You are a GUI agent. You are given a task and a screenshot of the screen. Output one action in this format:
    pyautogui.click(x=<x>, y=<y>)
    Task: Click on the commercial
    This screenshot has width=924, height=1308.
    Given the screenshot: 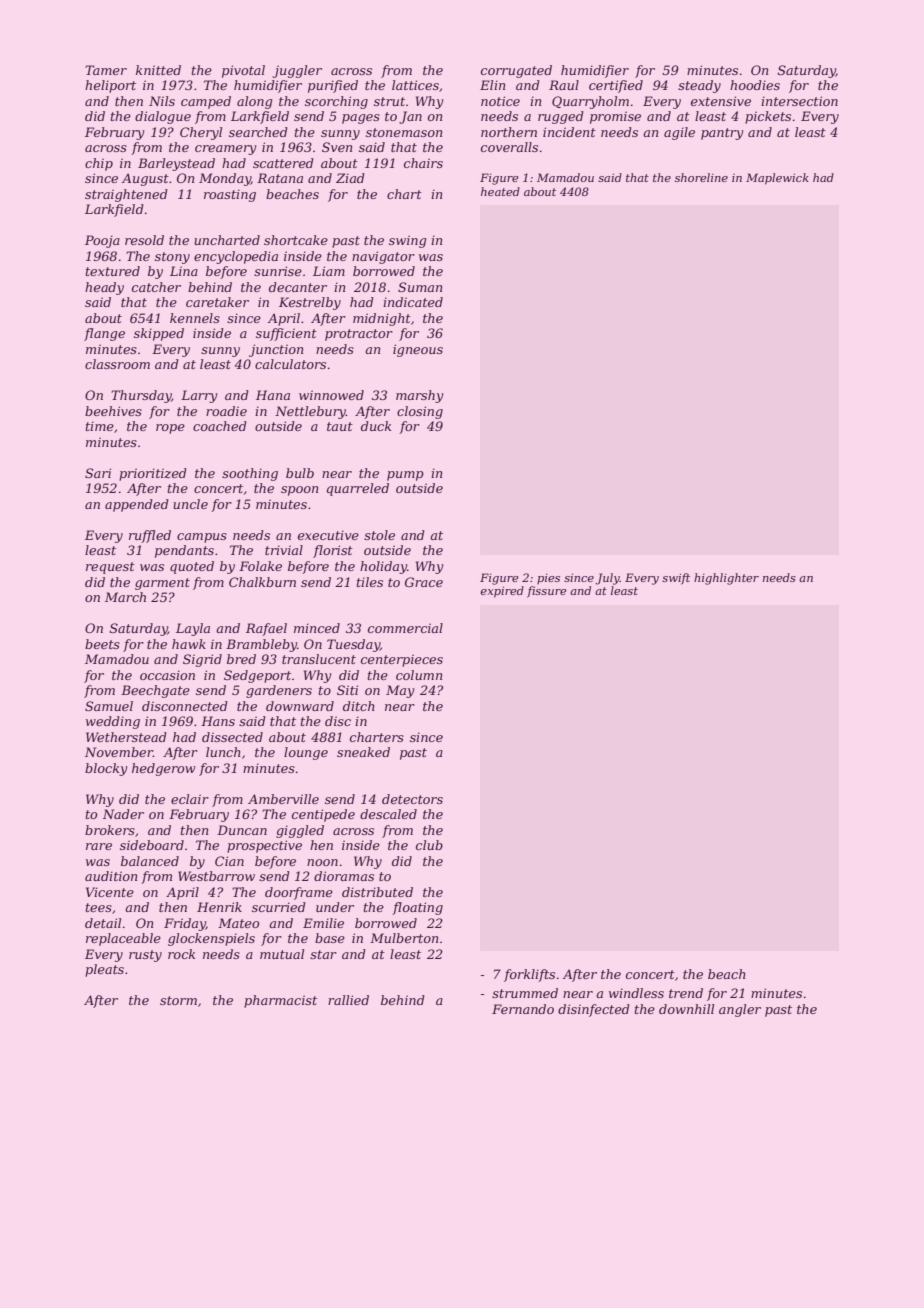 What is the action you would take?
    pyautogui.click(x=405, y=628)
